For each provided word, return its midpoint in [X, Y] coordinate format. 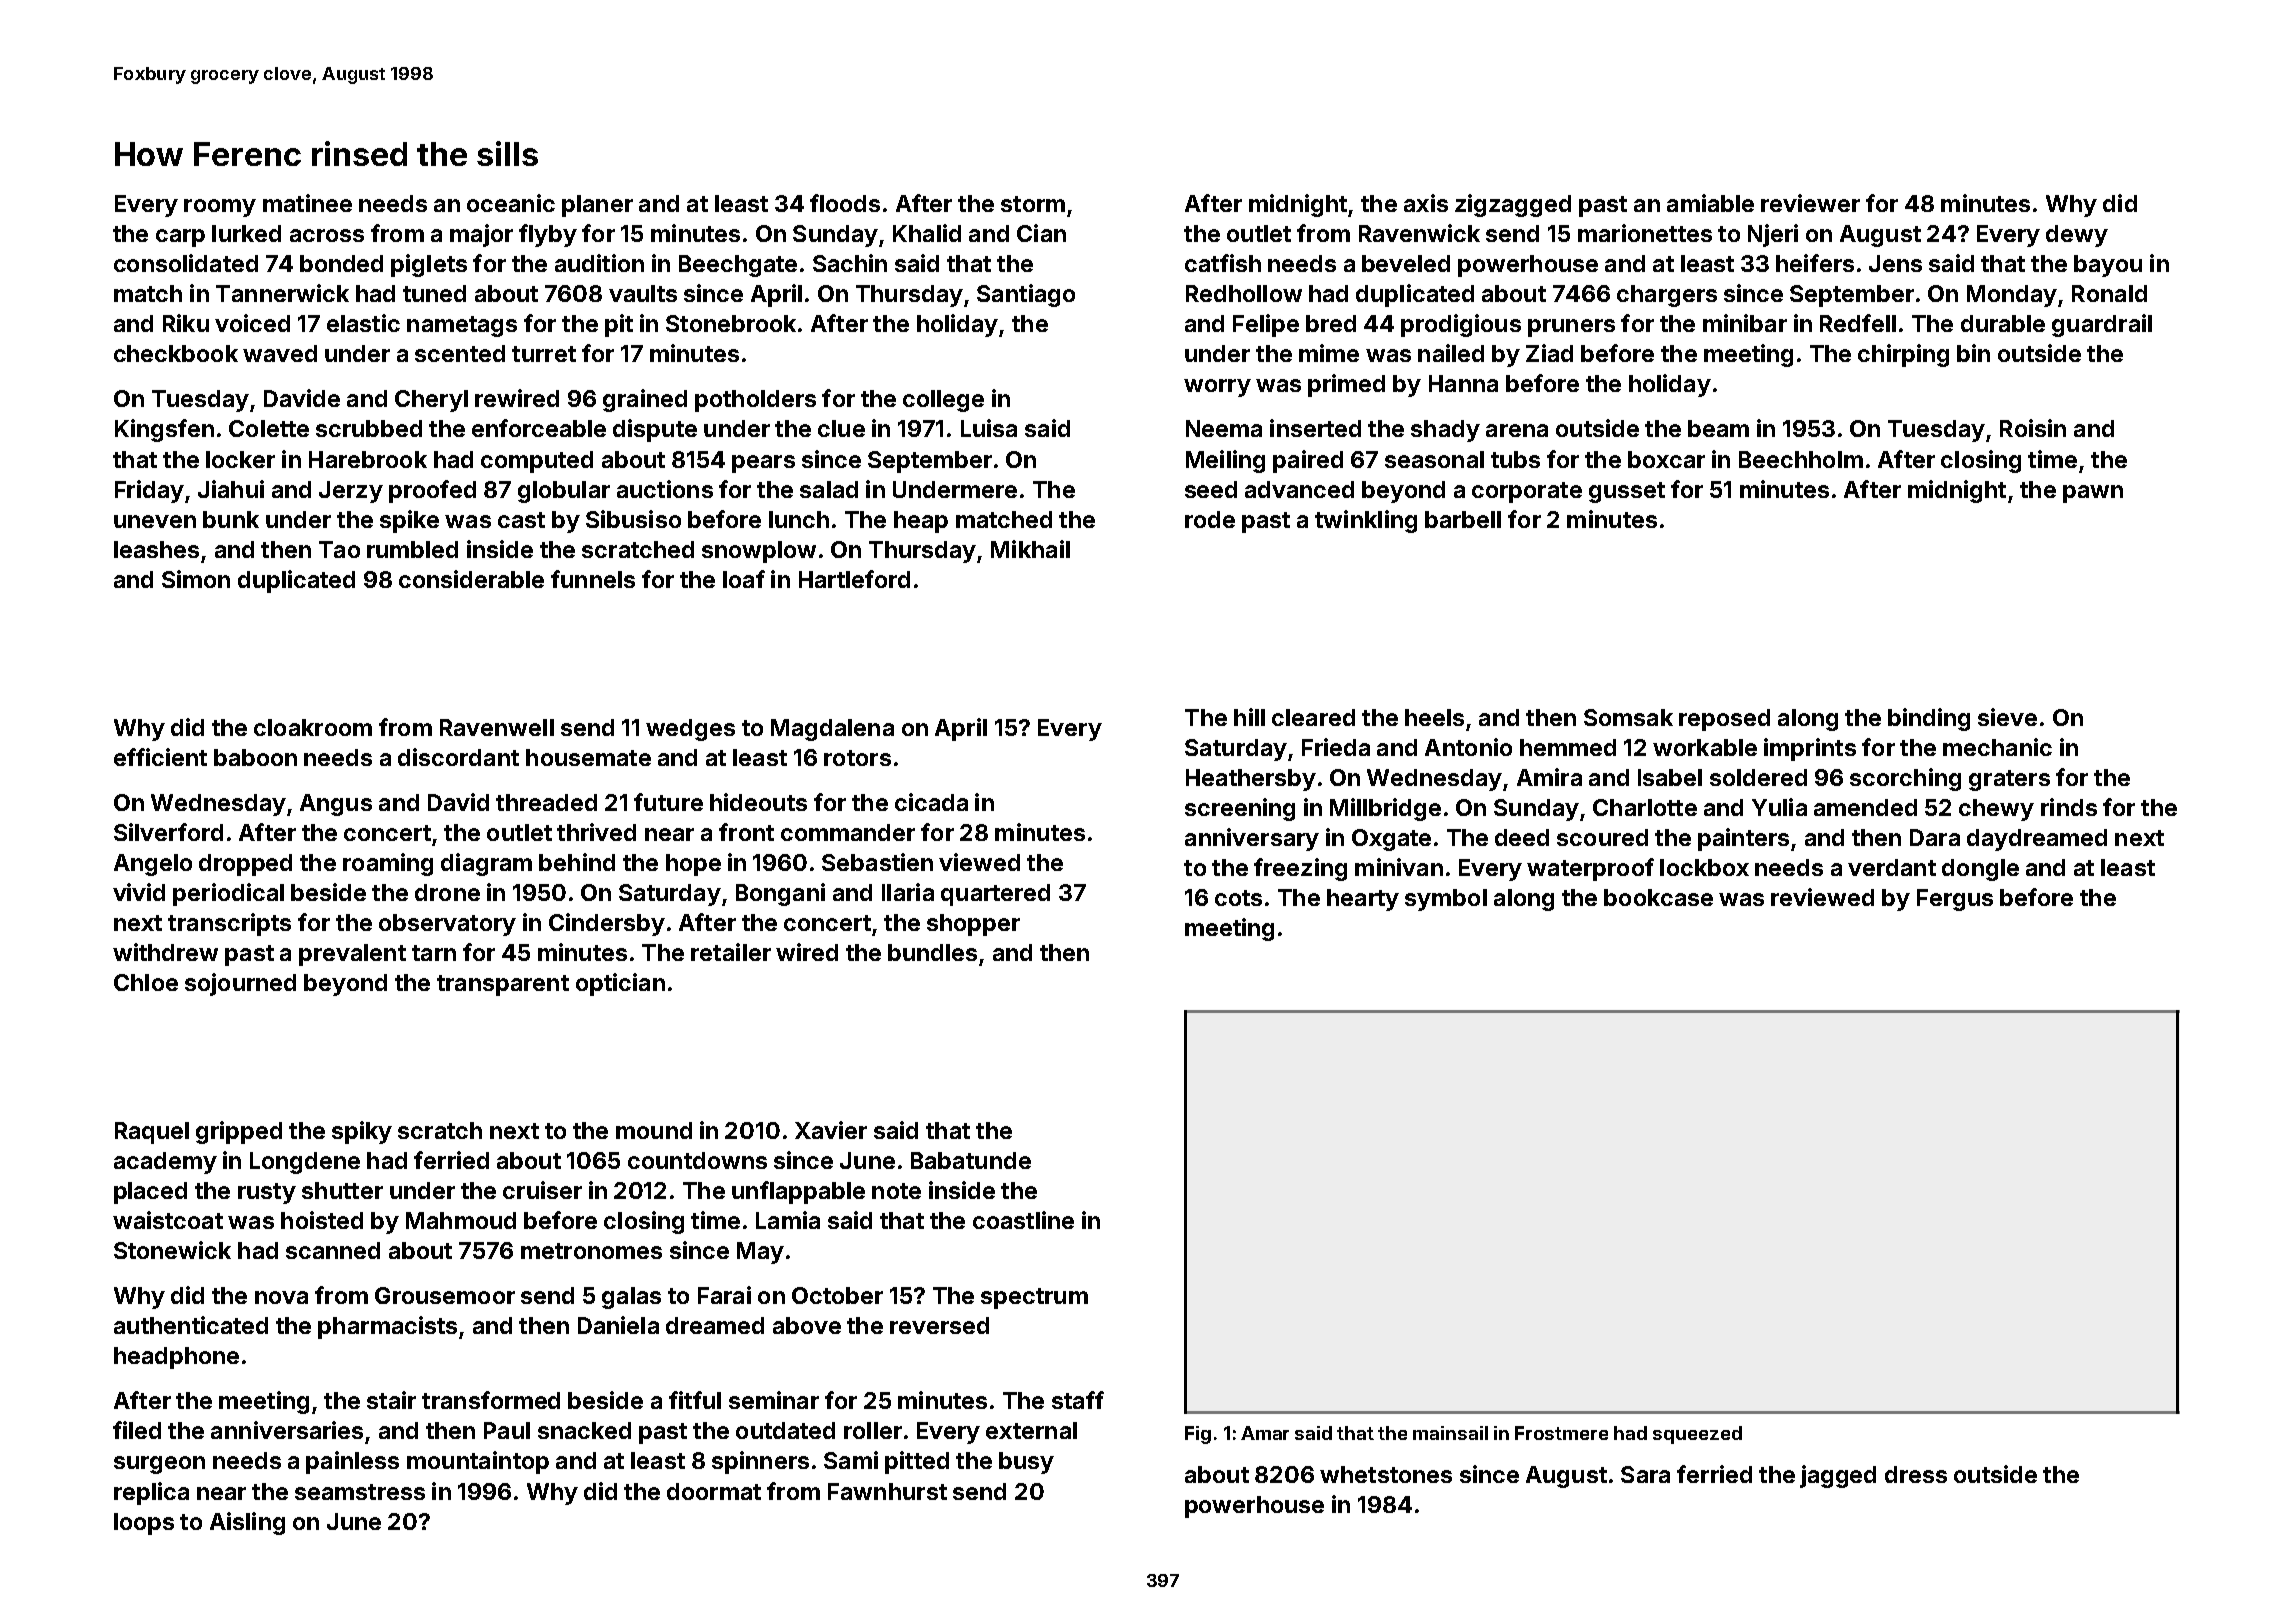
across [327, 235]
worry [1217, 388]
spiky [362, 1132]
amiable [1710, 203]
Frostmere [1561, 1433]
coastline [1023, 1220]
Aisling [247, 1523]
